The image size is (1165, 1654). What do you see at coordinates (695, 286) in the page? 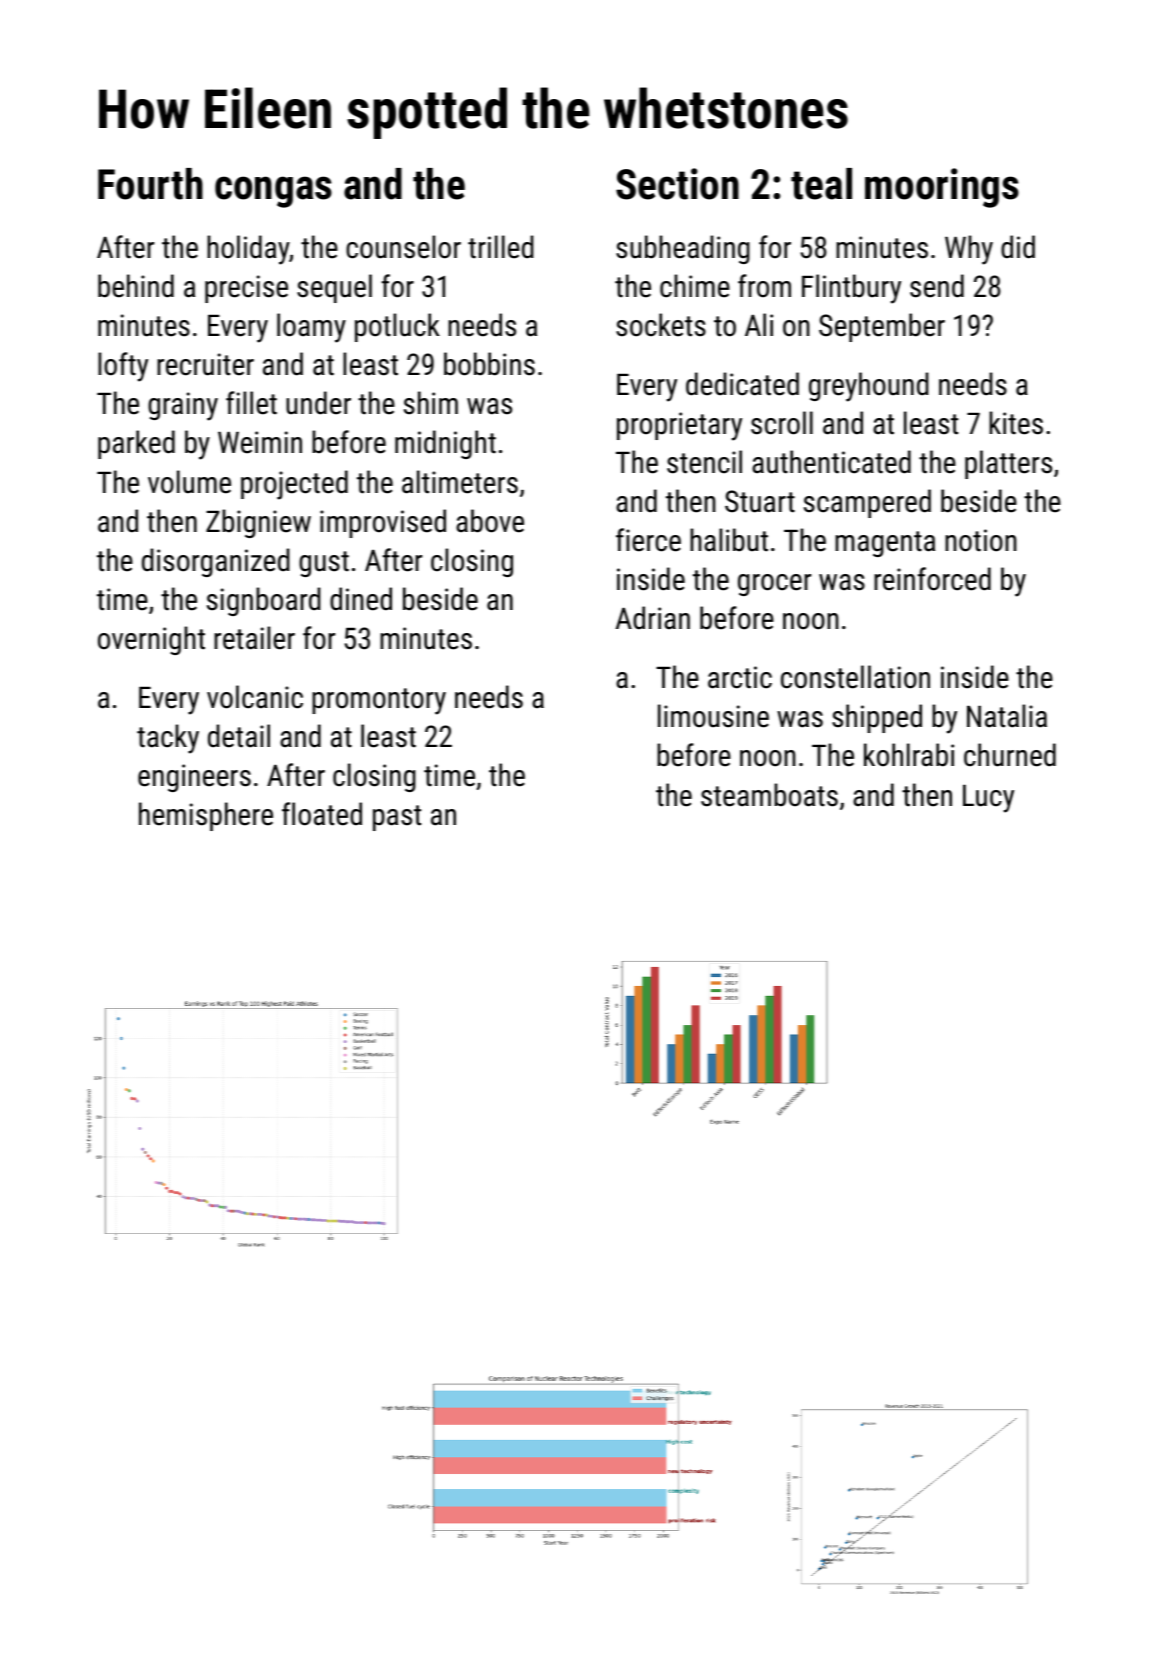
I see `chime` at bounding box center [695, 286].
